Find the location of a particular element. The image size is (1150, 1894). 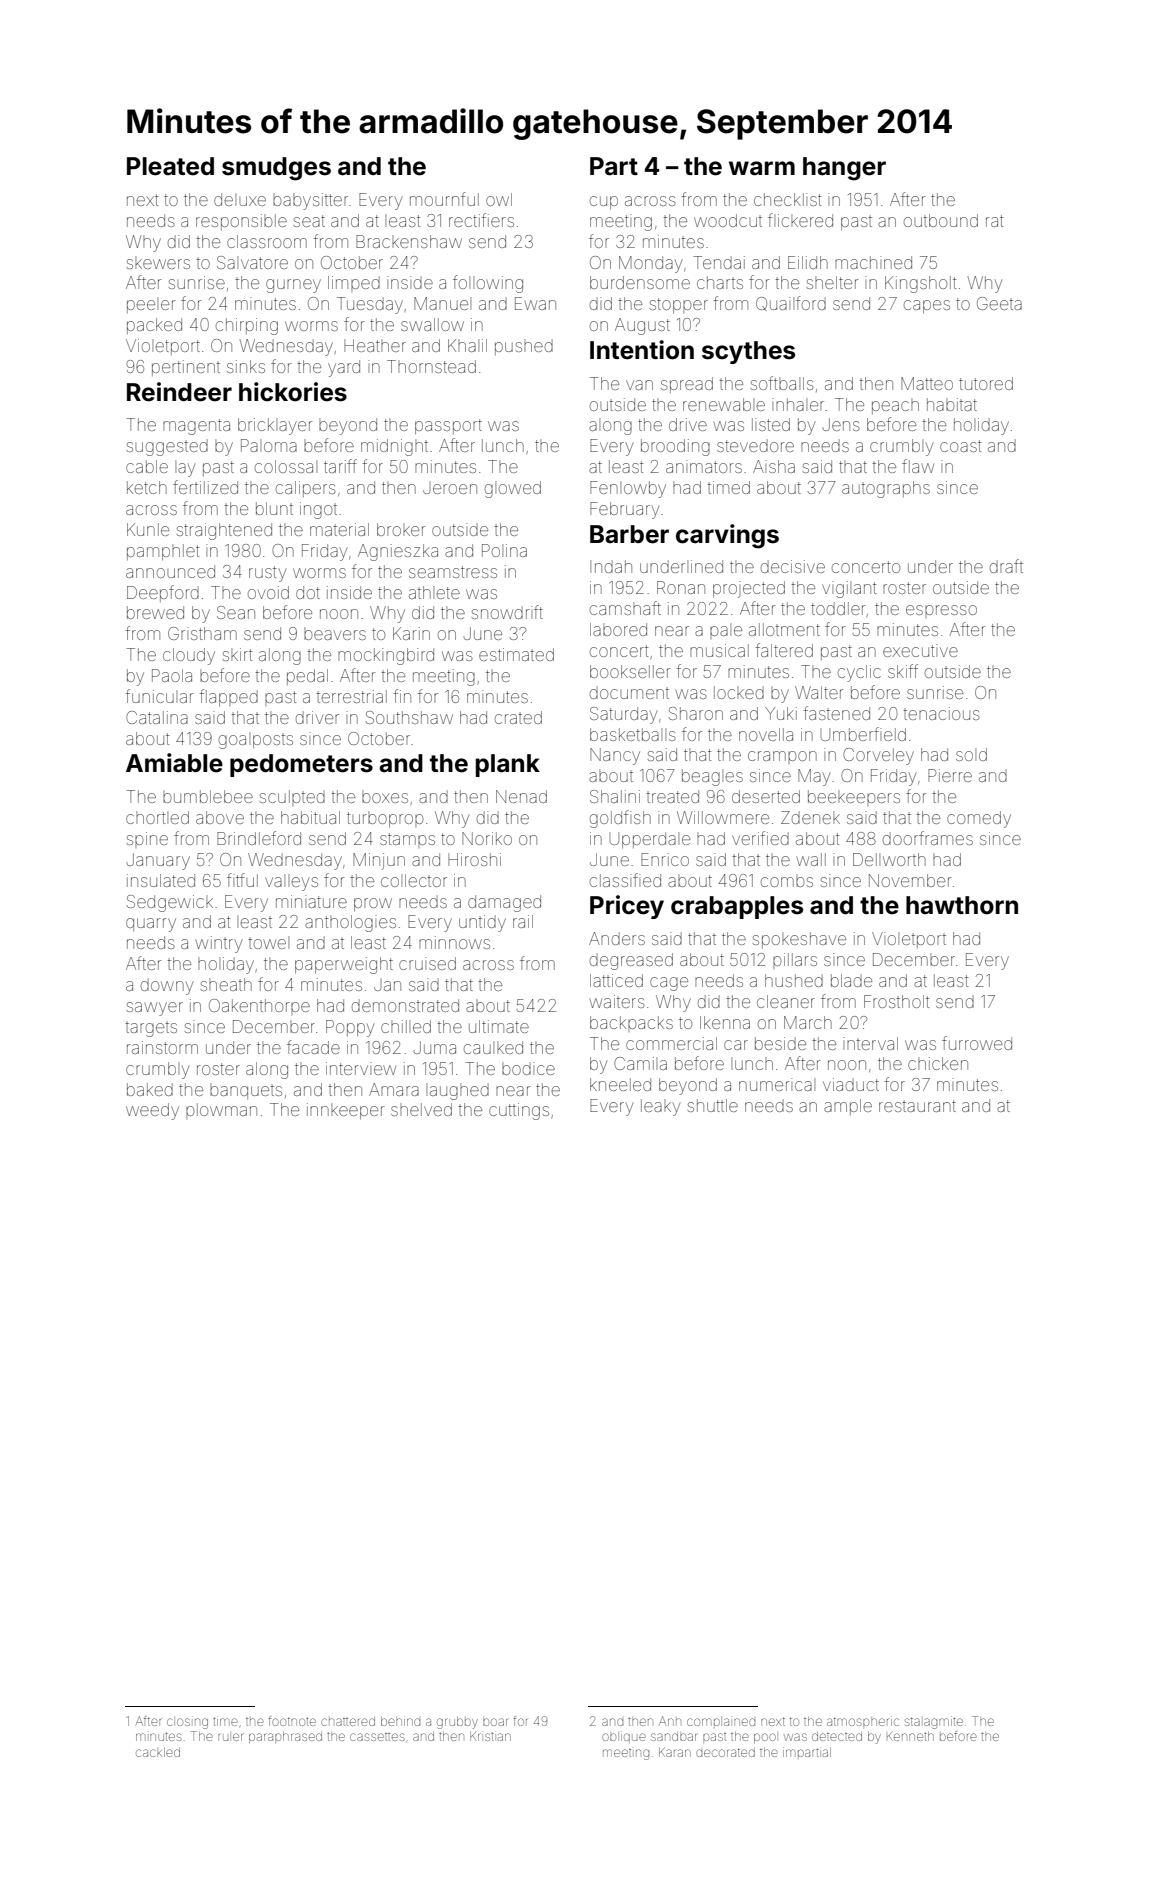

restaurant is located at coordinates (917, 1106).
